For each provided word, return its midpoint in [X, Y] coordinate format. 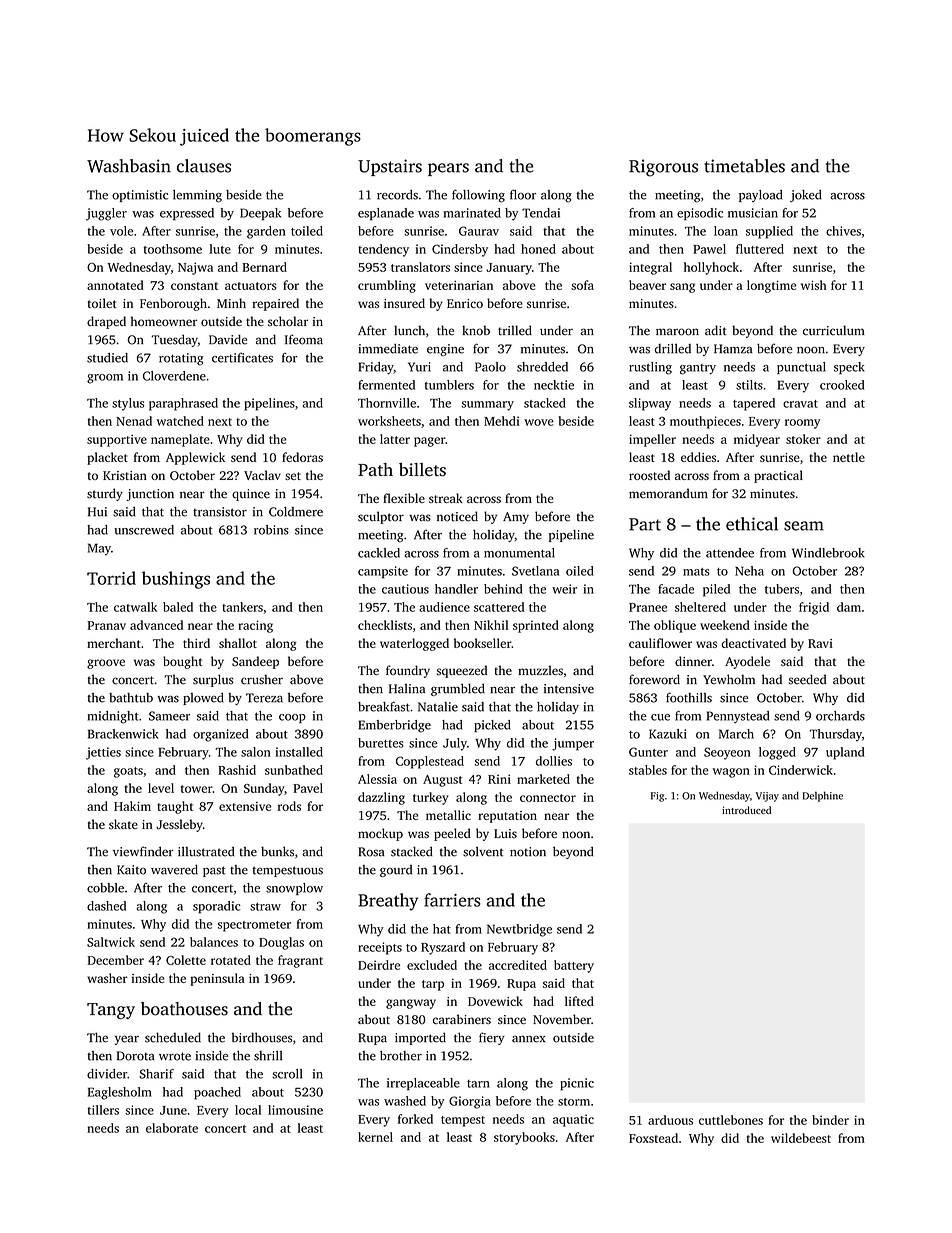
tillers [103, 1110]
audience [444, 607]
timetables [744, 166]
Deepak [260, 214]
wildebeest [801, 1138]
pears [448, 169]
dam [849, 607]
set [293, 476]
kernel [375, 1137]
